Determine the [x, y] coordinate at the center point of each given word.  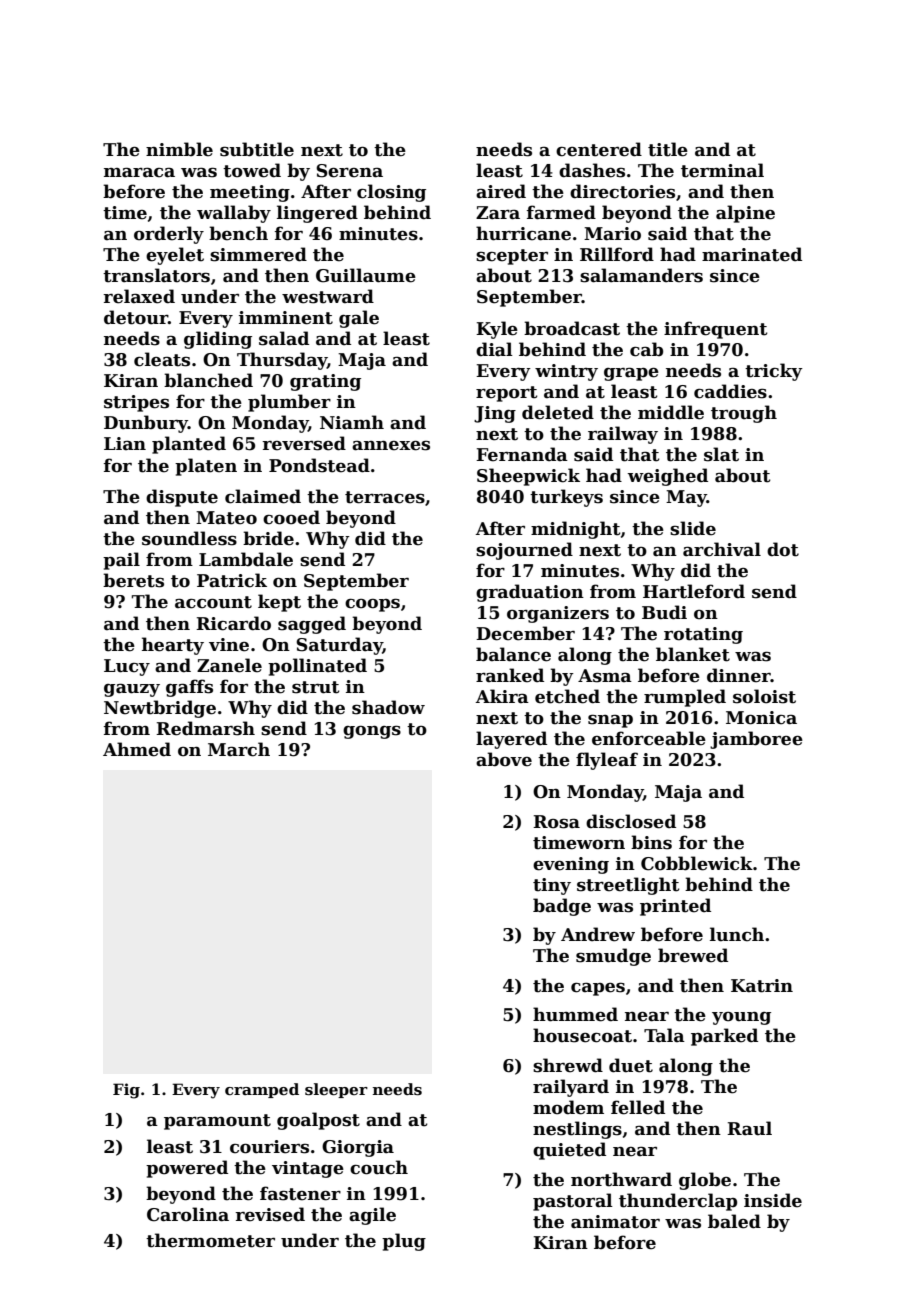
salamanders [641, 275]
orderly [169, 235]
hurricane [523, 233]
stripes [136, 403]
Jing [495, 414]
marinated [752, 254]
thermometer [210, 1240]
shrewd [568, 1065]
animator [615, 1222]
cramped [262, 1090]
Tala [664, 1035]
